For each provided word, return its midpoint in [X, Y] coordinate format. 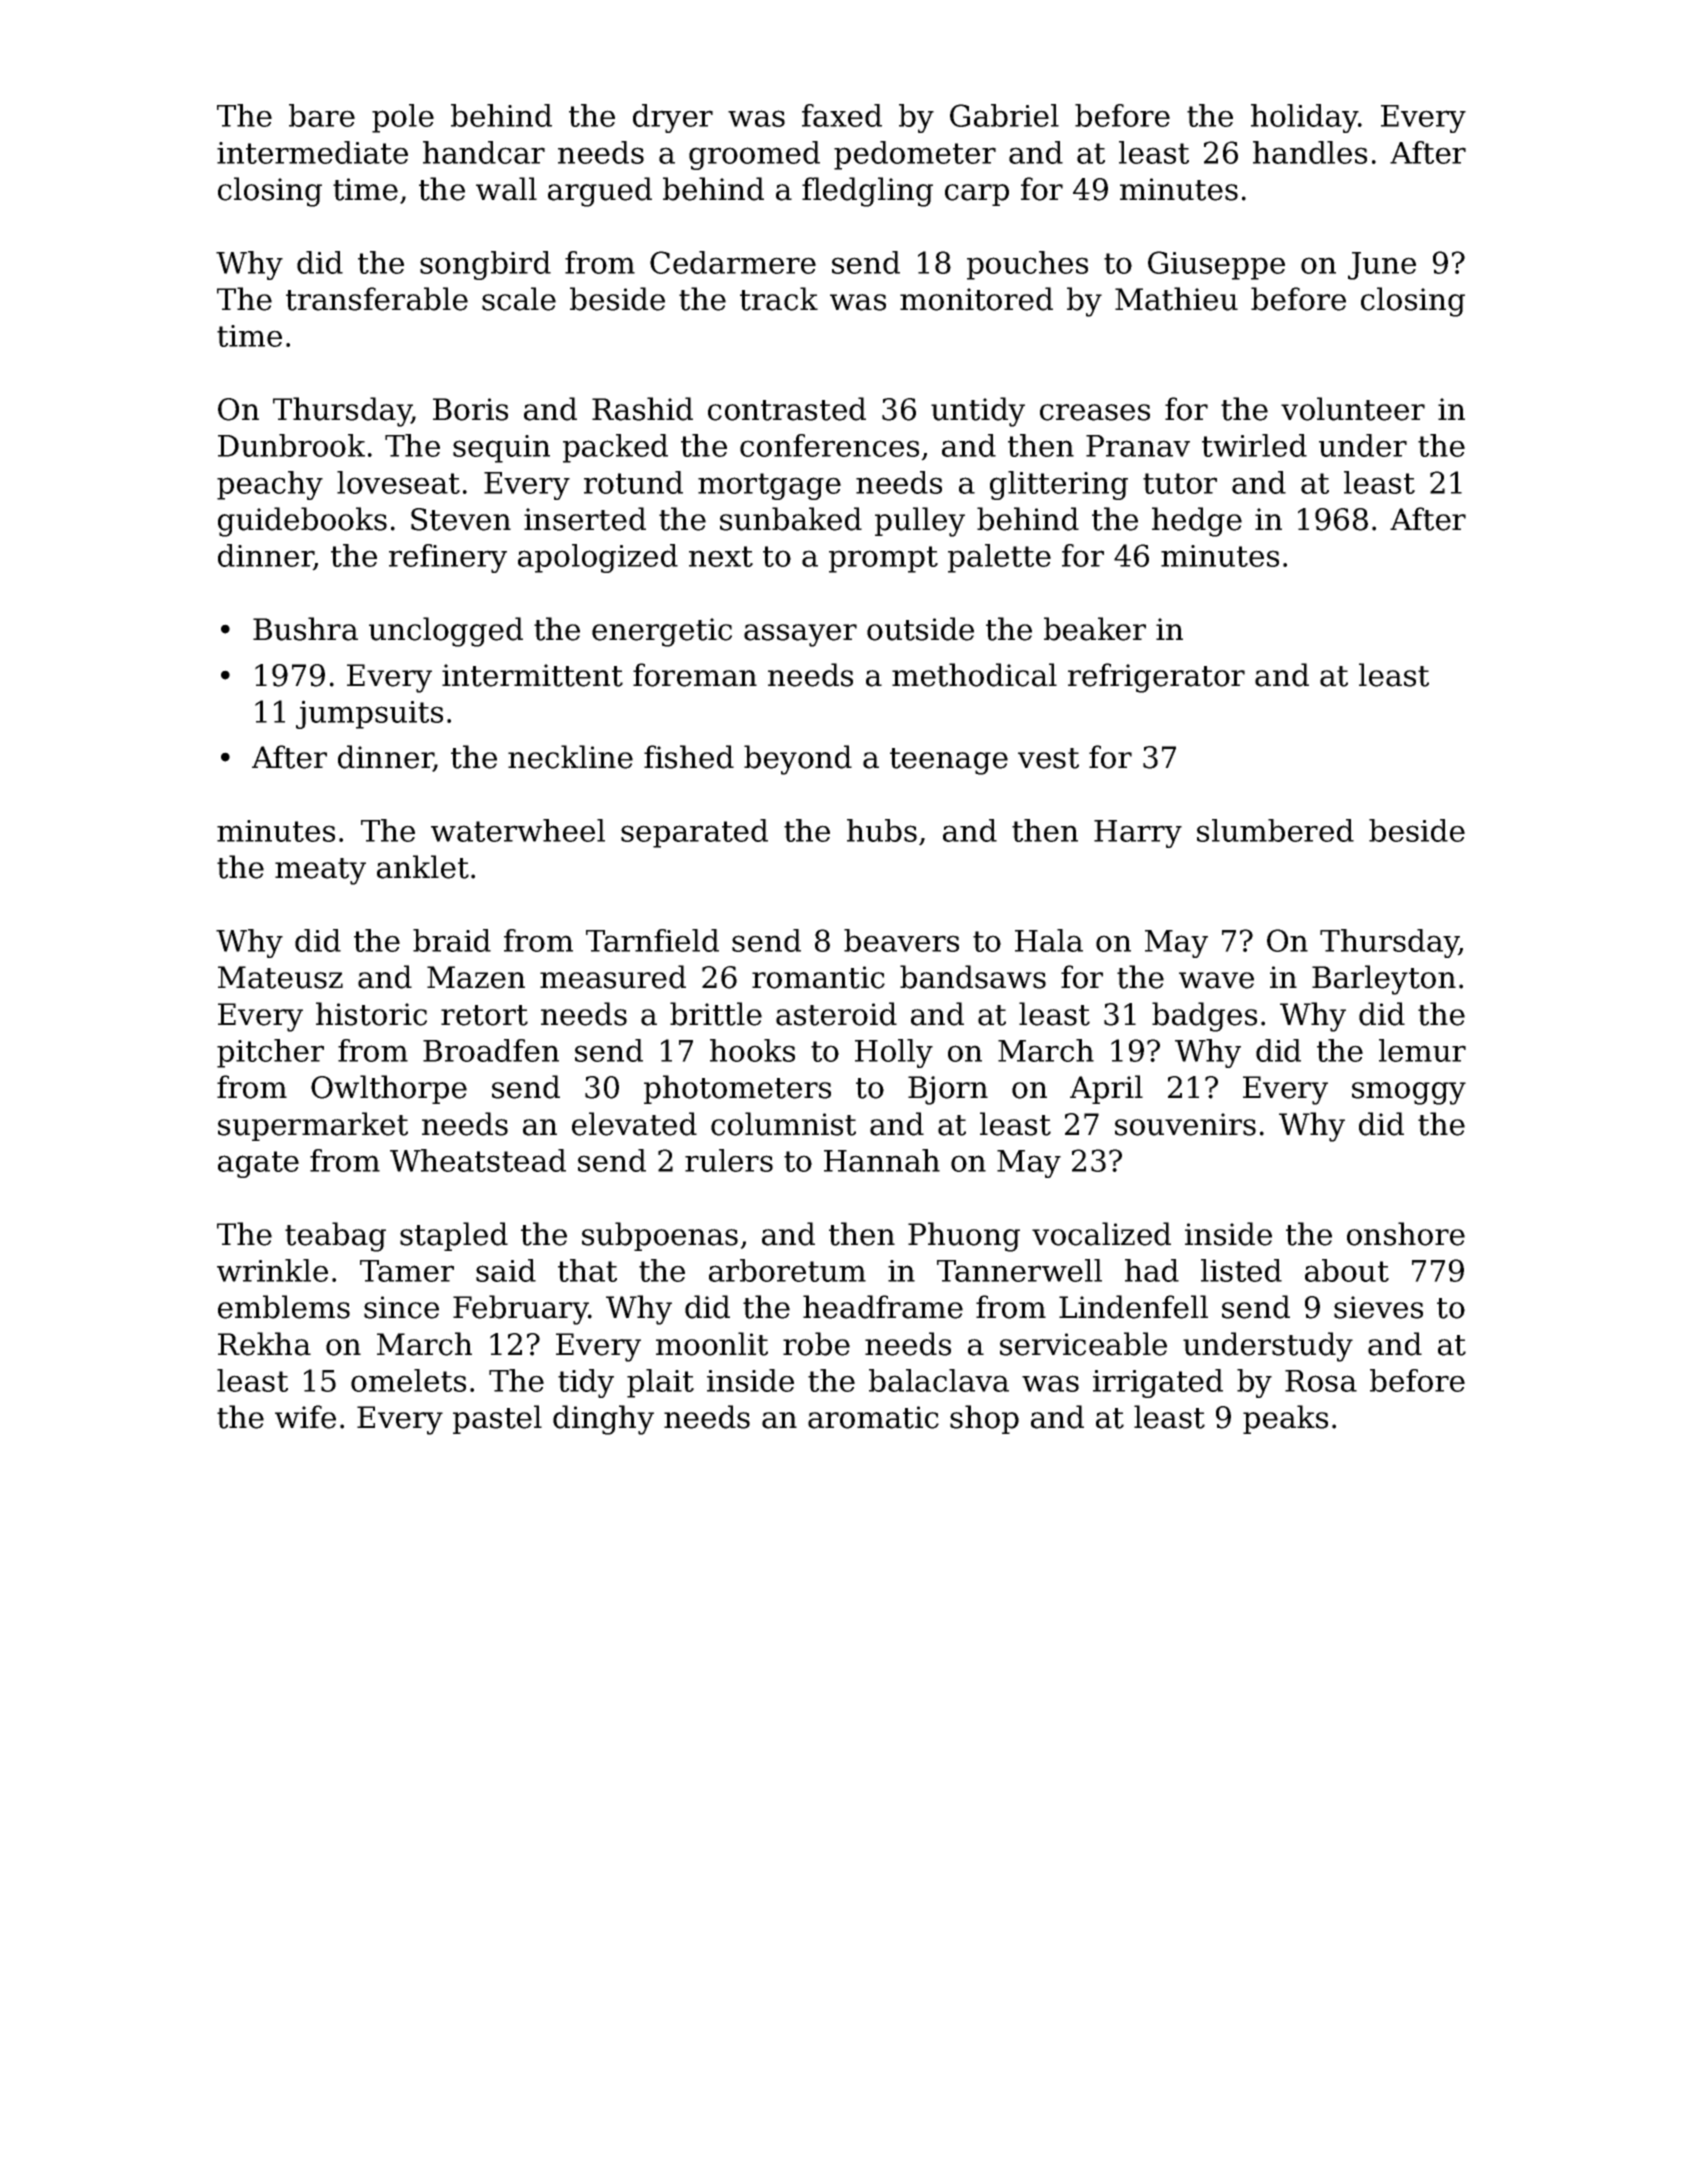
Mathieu [1176, 299]
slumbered [1275, 830]
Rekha [264, 1344]
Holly [894, 1053]
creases [1095, 412]
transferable [377, 299]
